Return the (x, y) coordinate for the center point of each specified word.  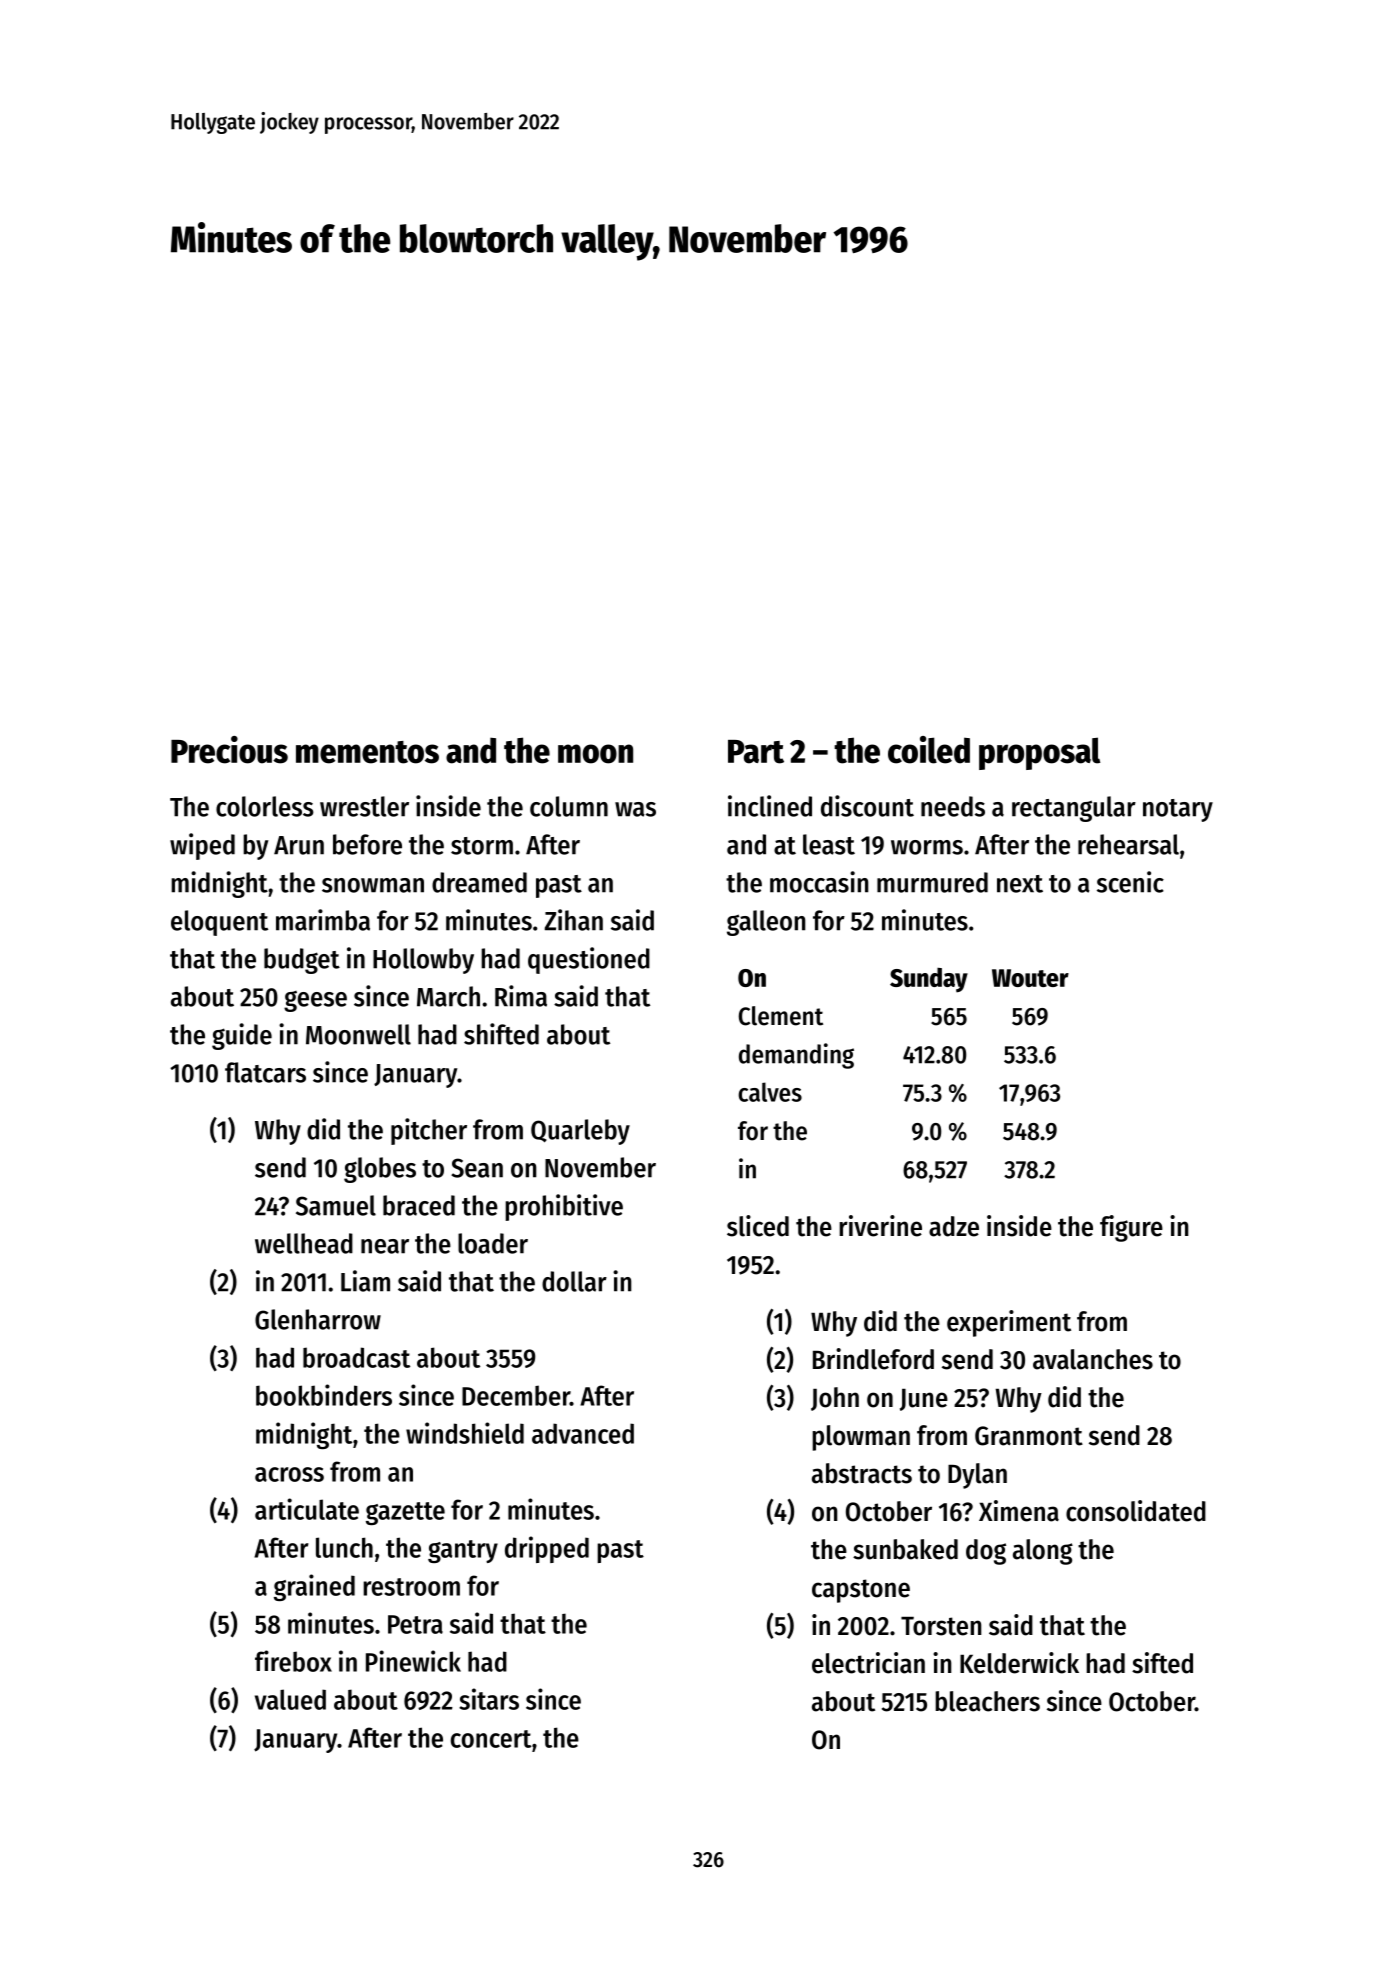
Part (756, 752)
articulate (307, 1509)
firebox (293, 1661)
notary (1178, 810)
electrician (868, 1663)
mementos (367, 752)
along (1043, 1552)
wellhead (304, 1243)
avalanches (1093, 1359)
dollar (574, 1281)
